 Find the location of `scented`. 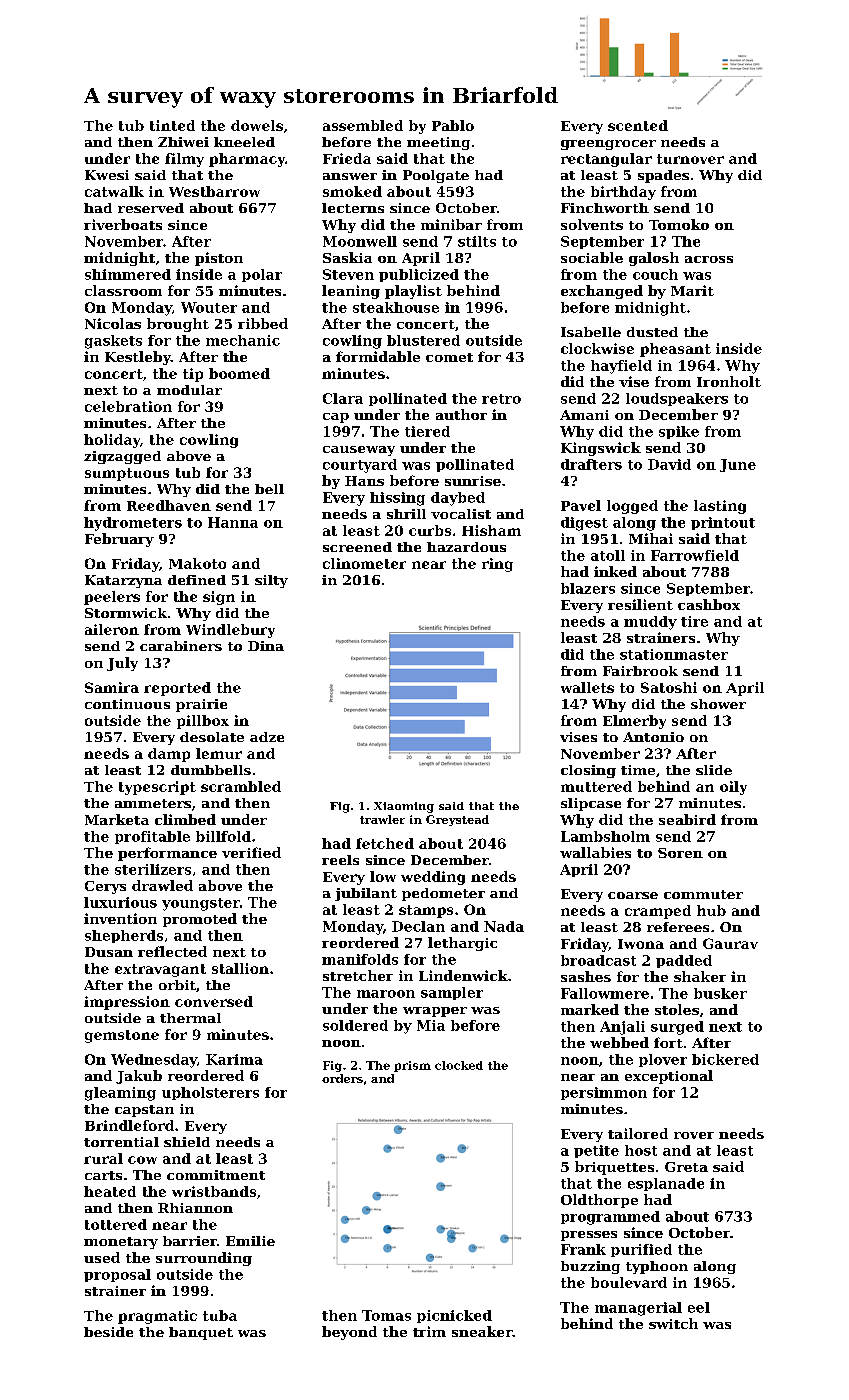

scented is located at coordinates (638, 125).
